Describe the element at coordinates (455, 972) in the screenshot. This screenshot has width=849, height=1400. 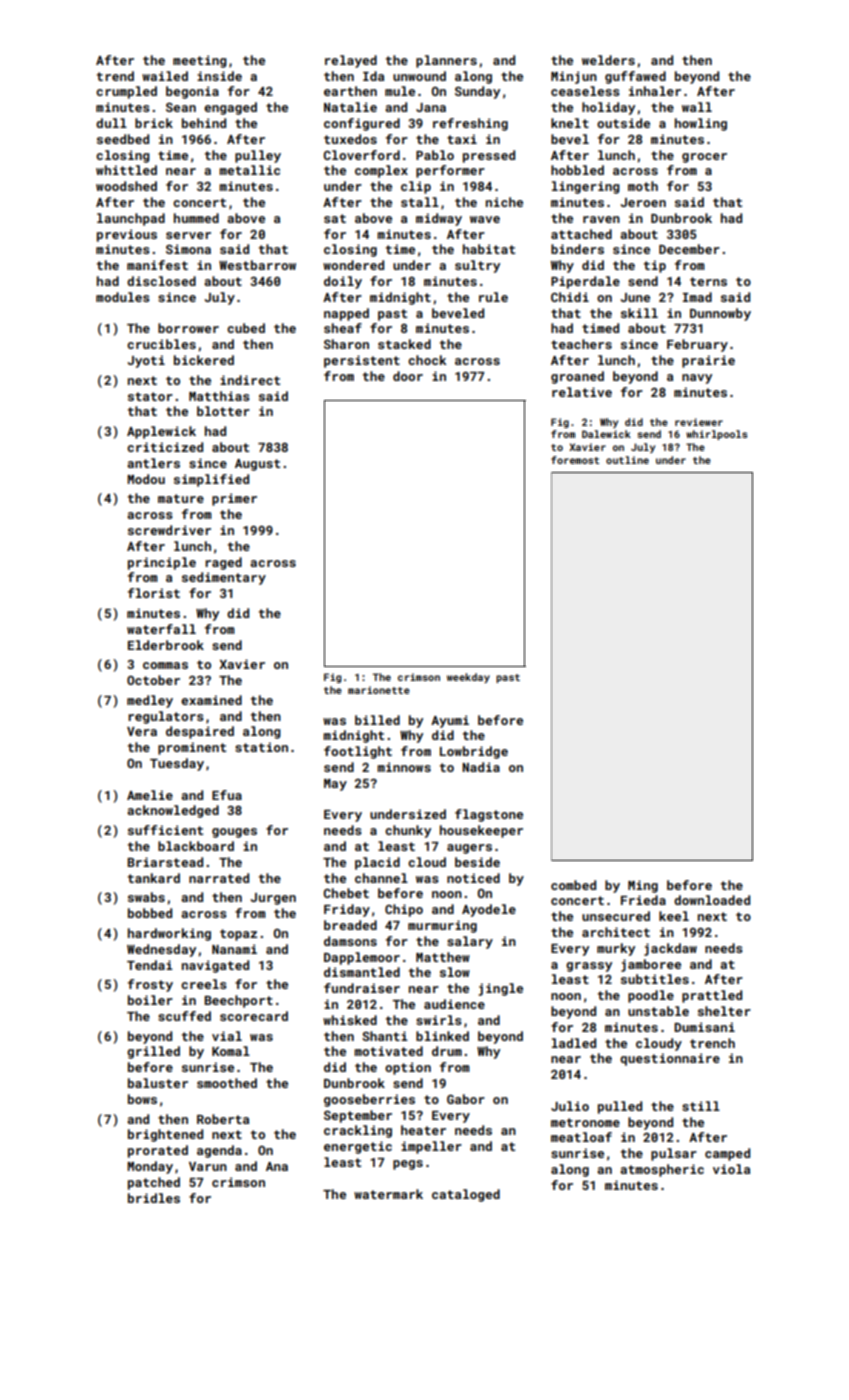
I see `slow` at that location.
